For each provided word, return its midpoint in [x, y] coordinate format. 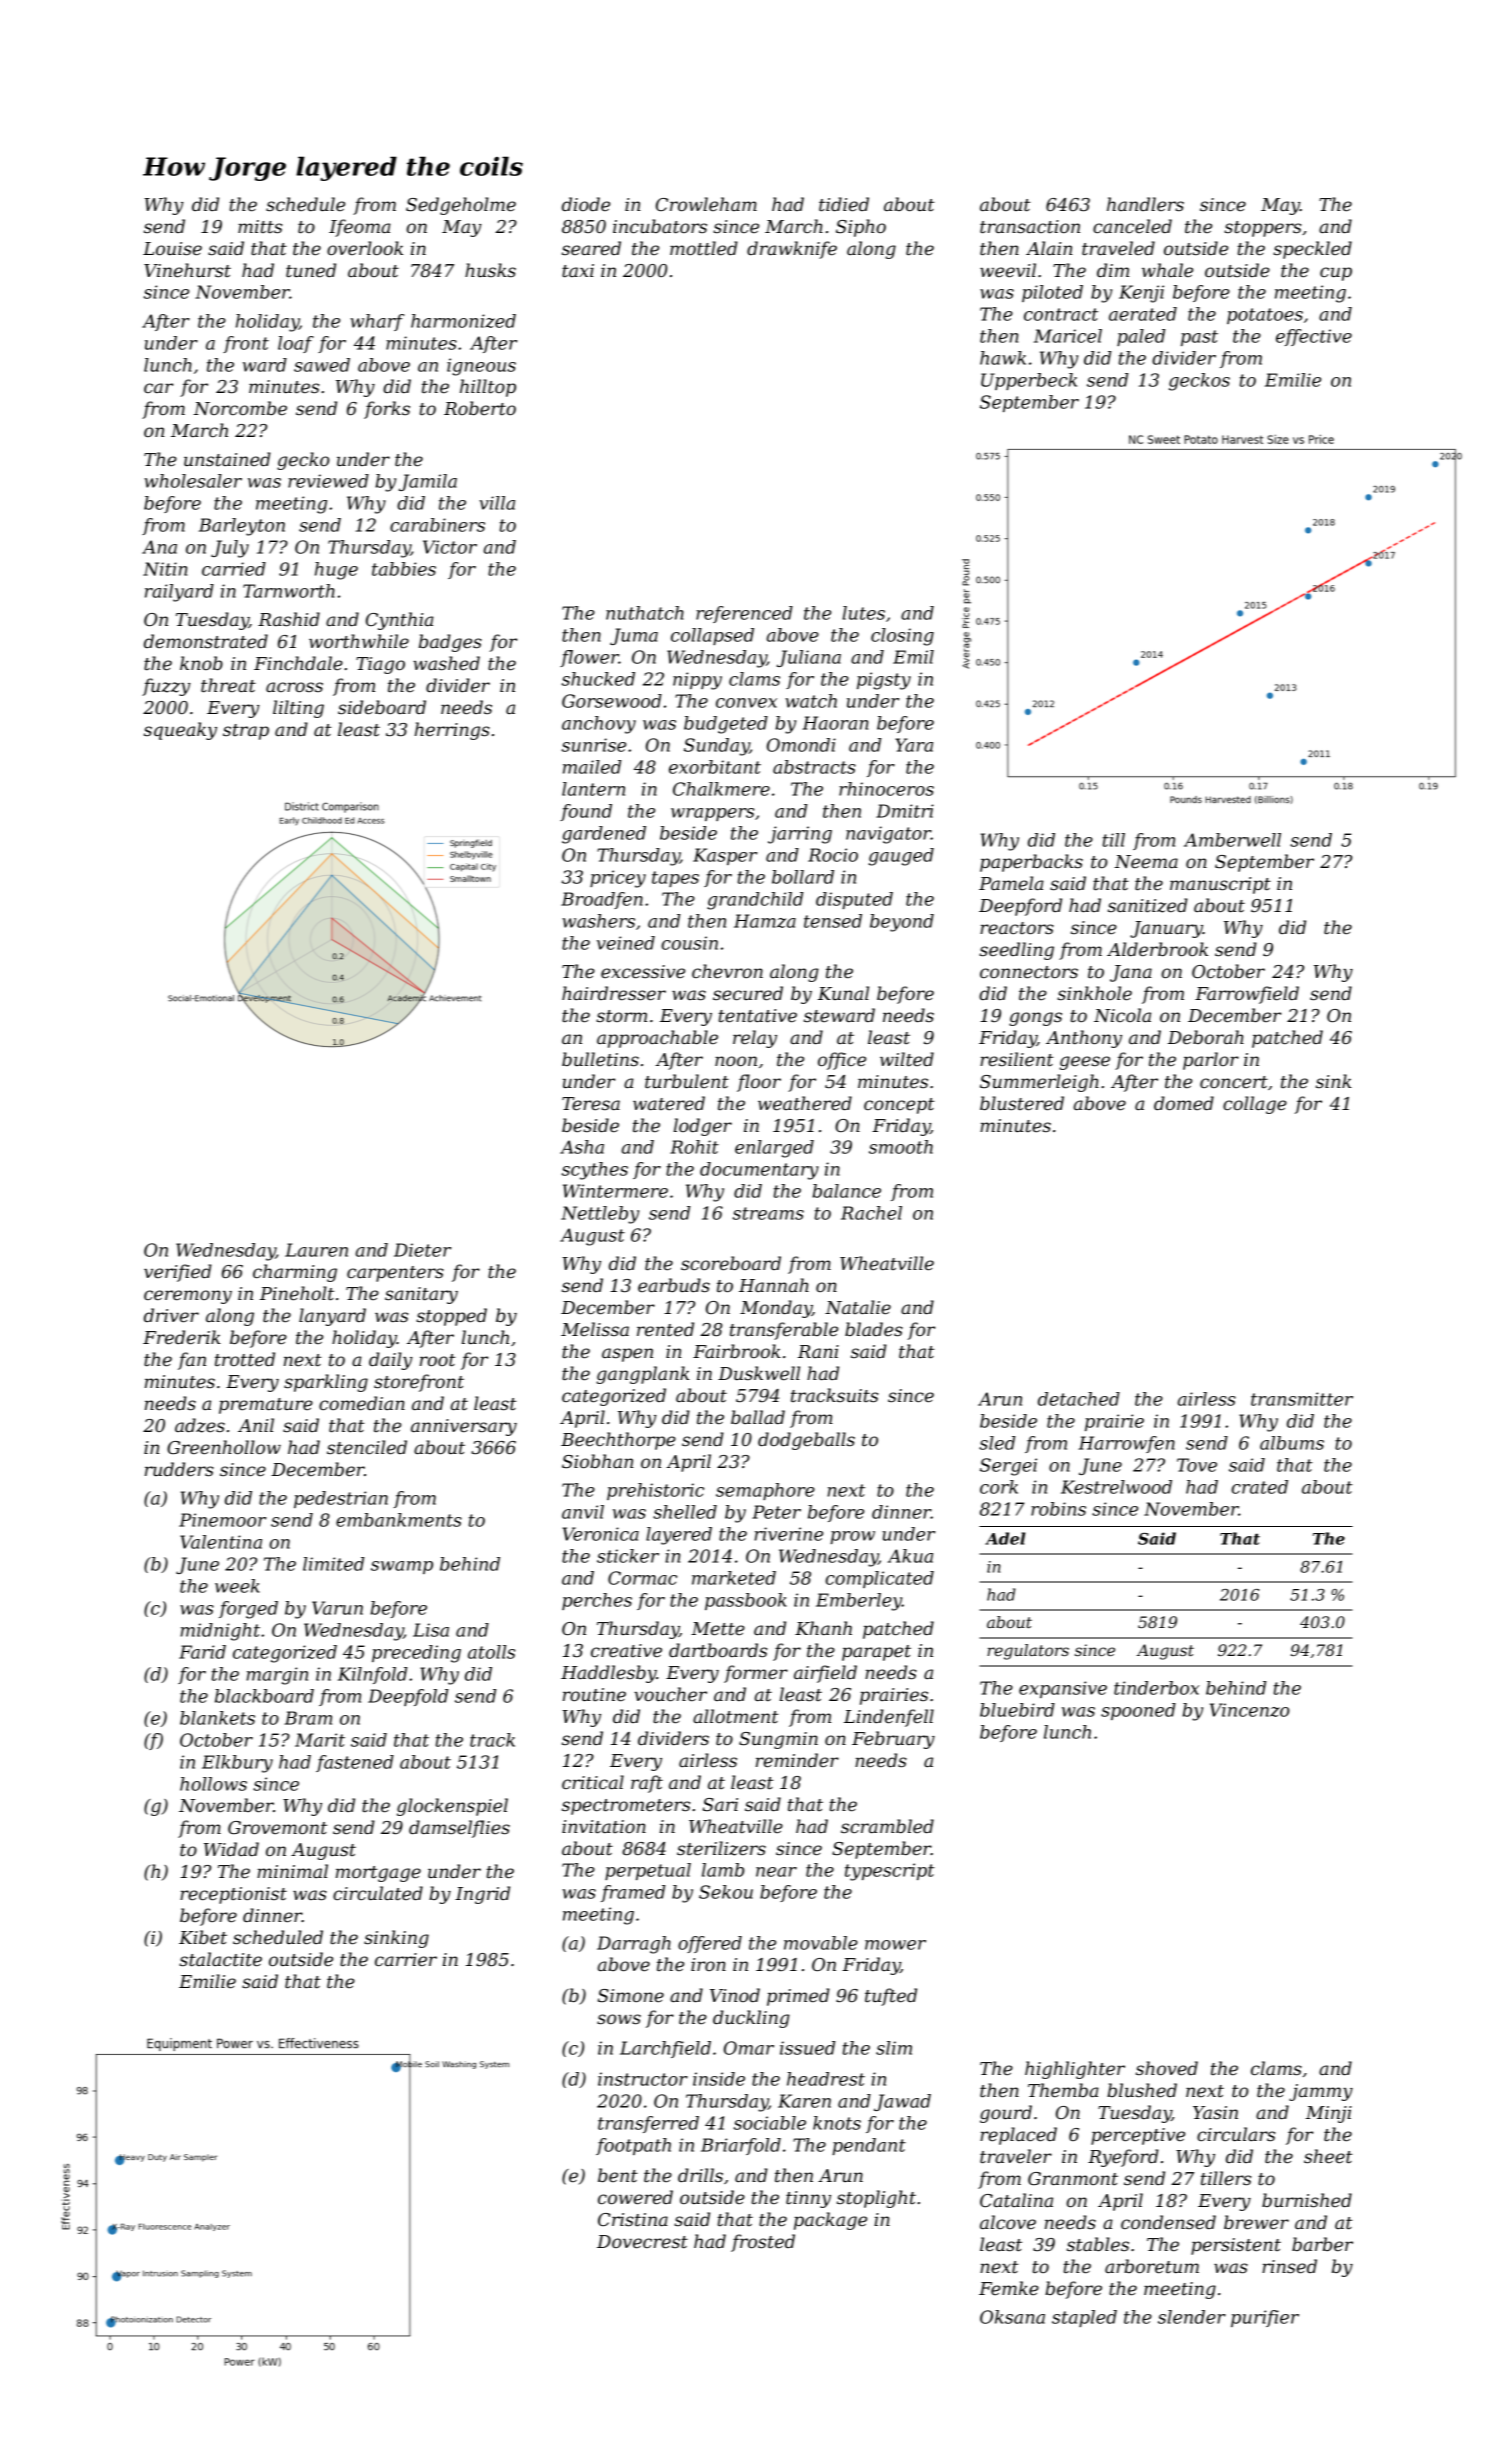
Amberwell [1232, 840]
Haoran [835, 723]
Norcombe [240, 408]
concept [899, 1106]
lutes [863, 613]
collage [1255, 1105]
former [756, 1674]
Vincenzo [1249, 1710]
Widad [231, 1849]
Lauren [316, 1250]
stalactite [220, 1959]
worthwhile [359, 641]
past [1199, 338]
